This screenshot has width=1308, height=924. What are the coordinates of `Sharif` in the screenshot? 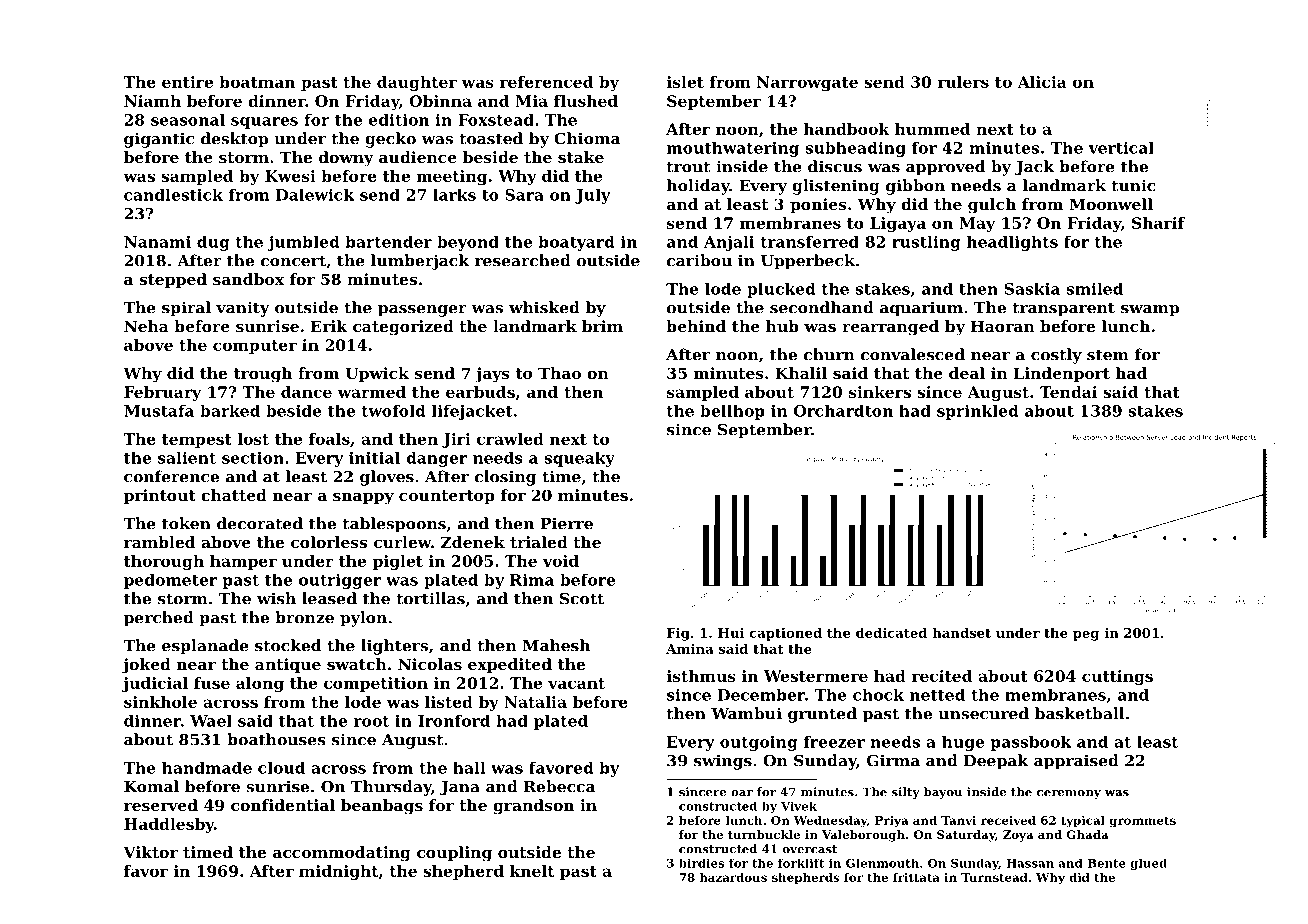 It's located at (1158, 223).
